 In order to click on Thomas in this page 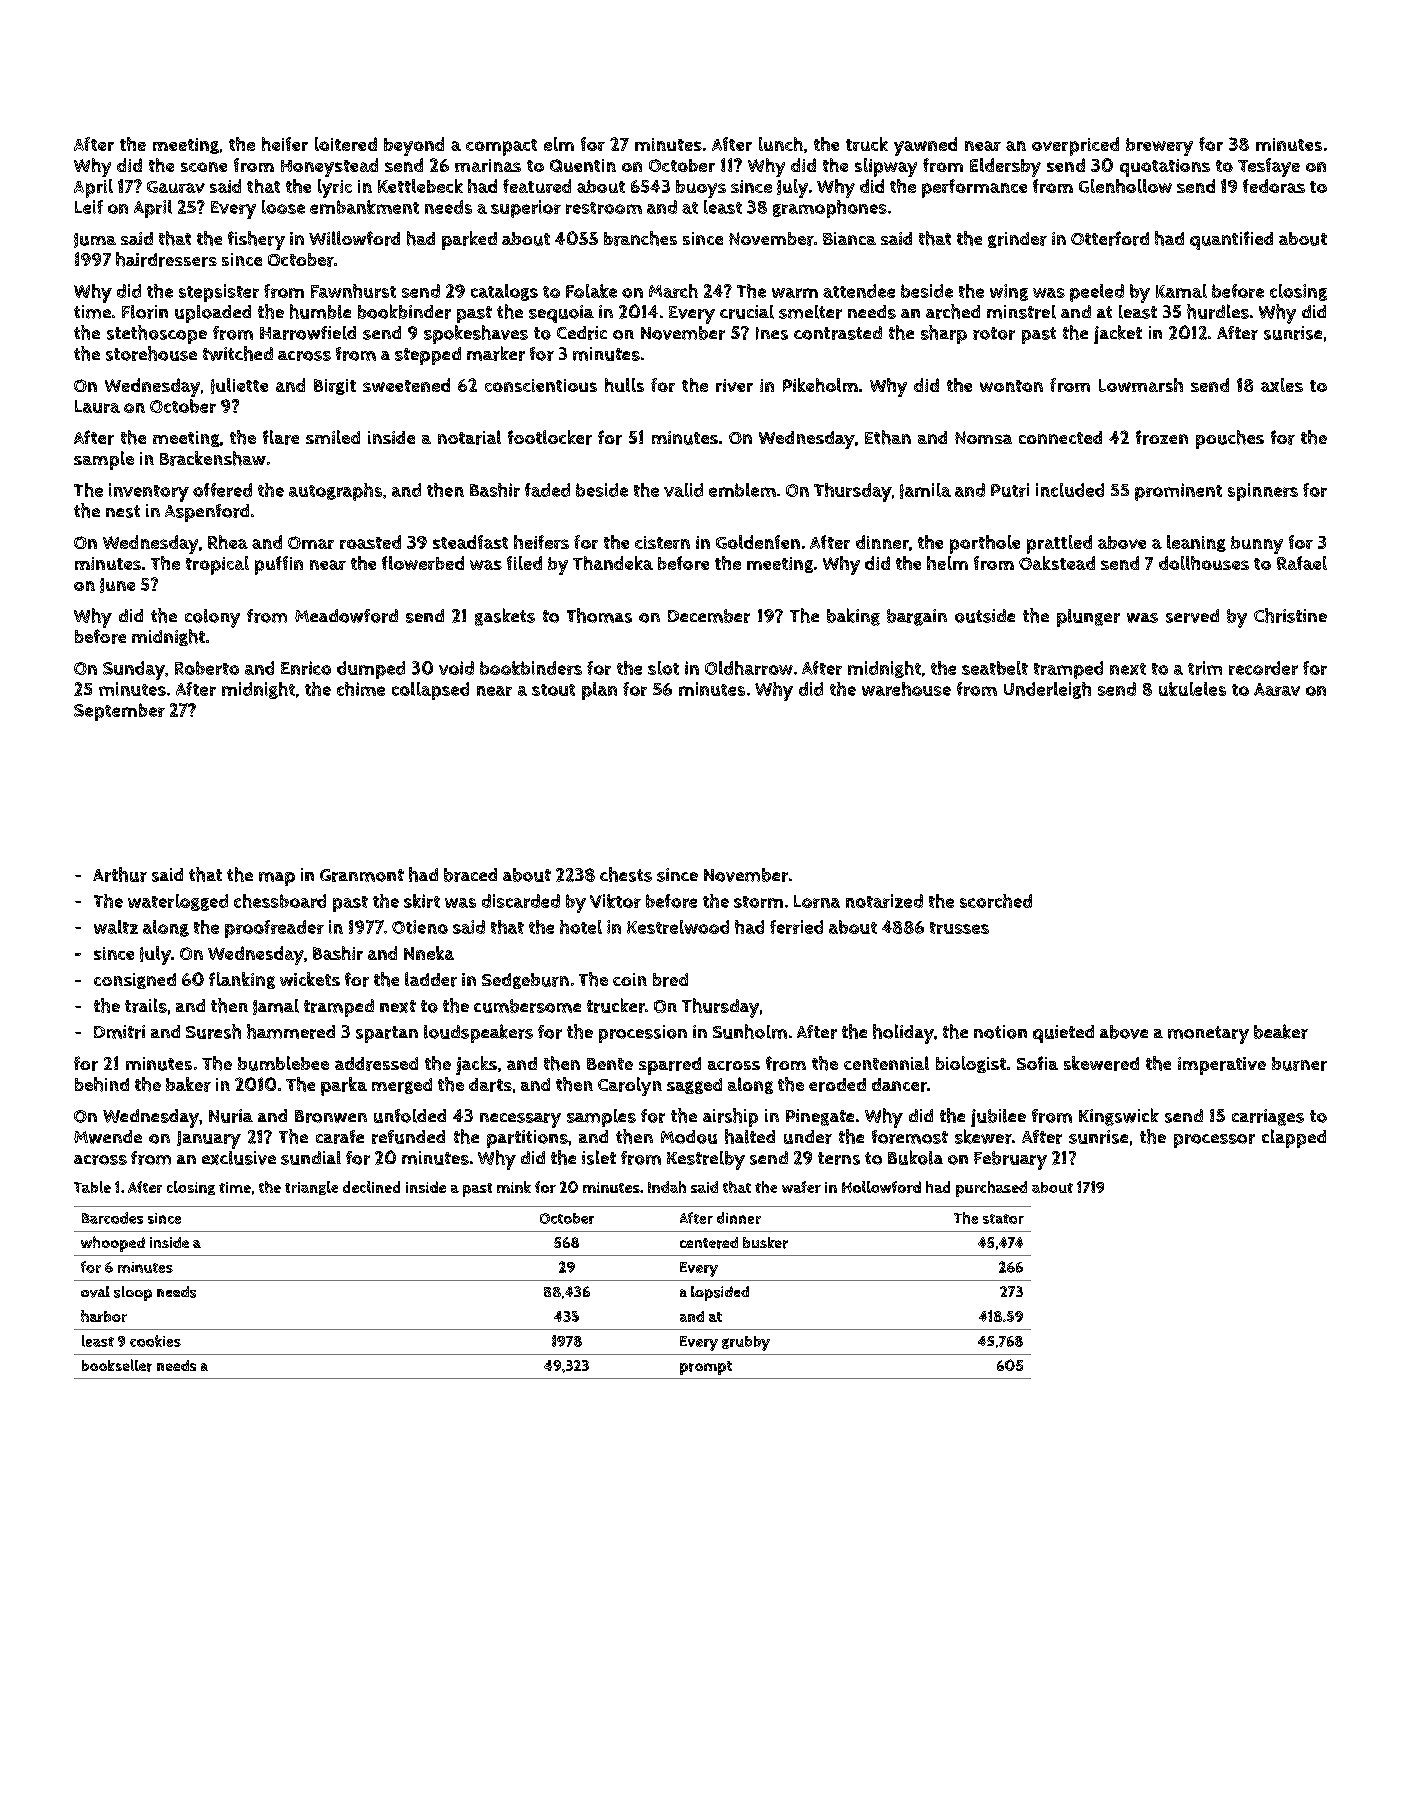, I will do `click(599, 615)`.
